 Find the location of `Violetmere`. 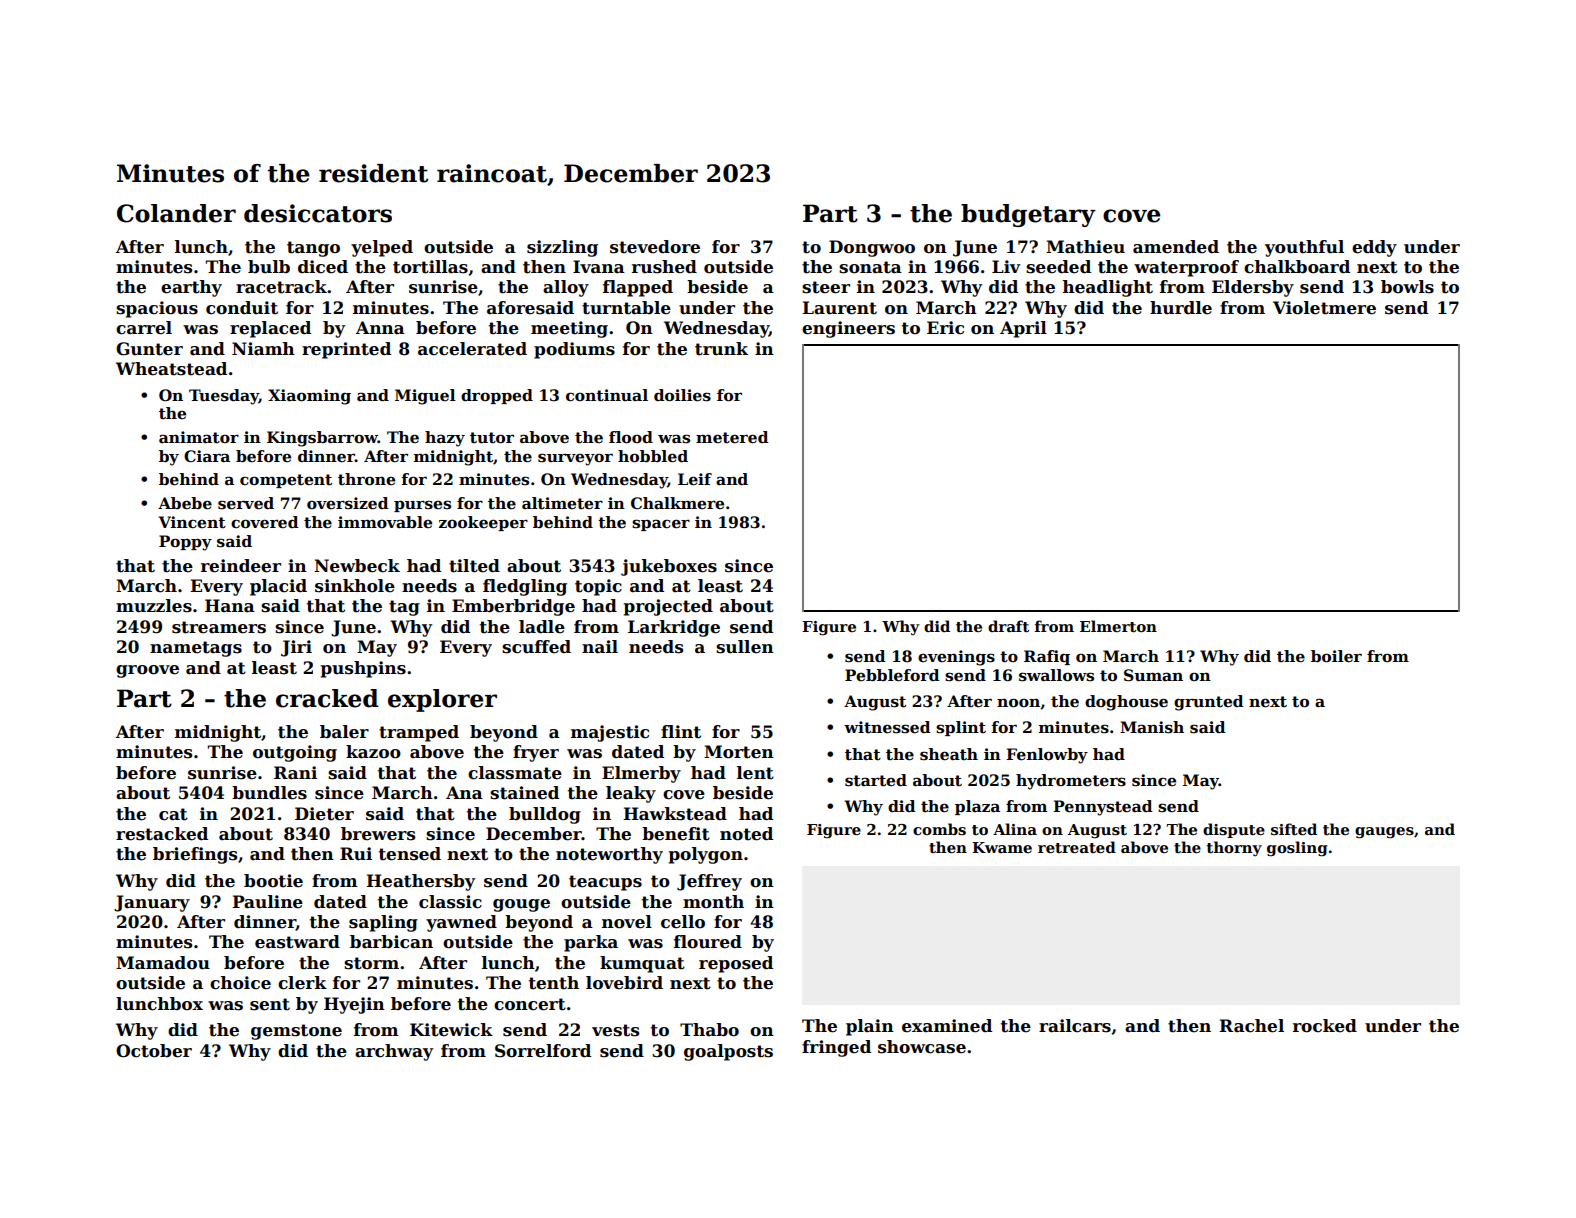

Violetmere is located at coordinates (1324, 308).
